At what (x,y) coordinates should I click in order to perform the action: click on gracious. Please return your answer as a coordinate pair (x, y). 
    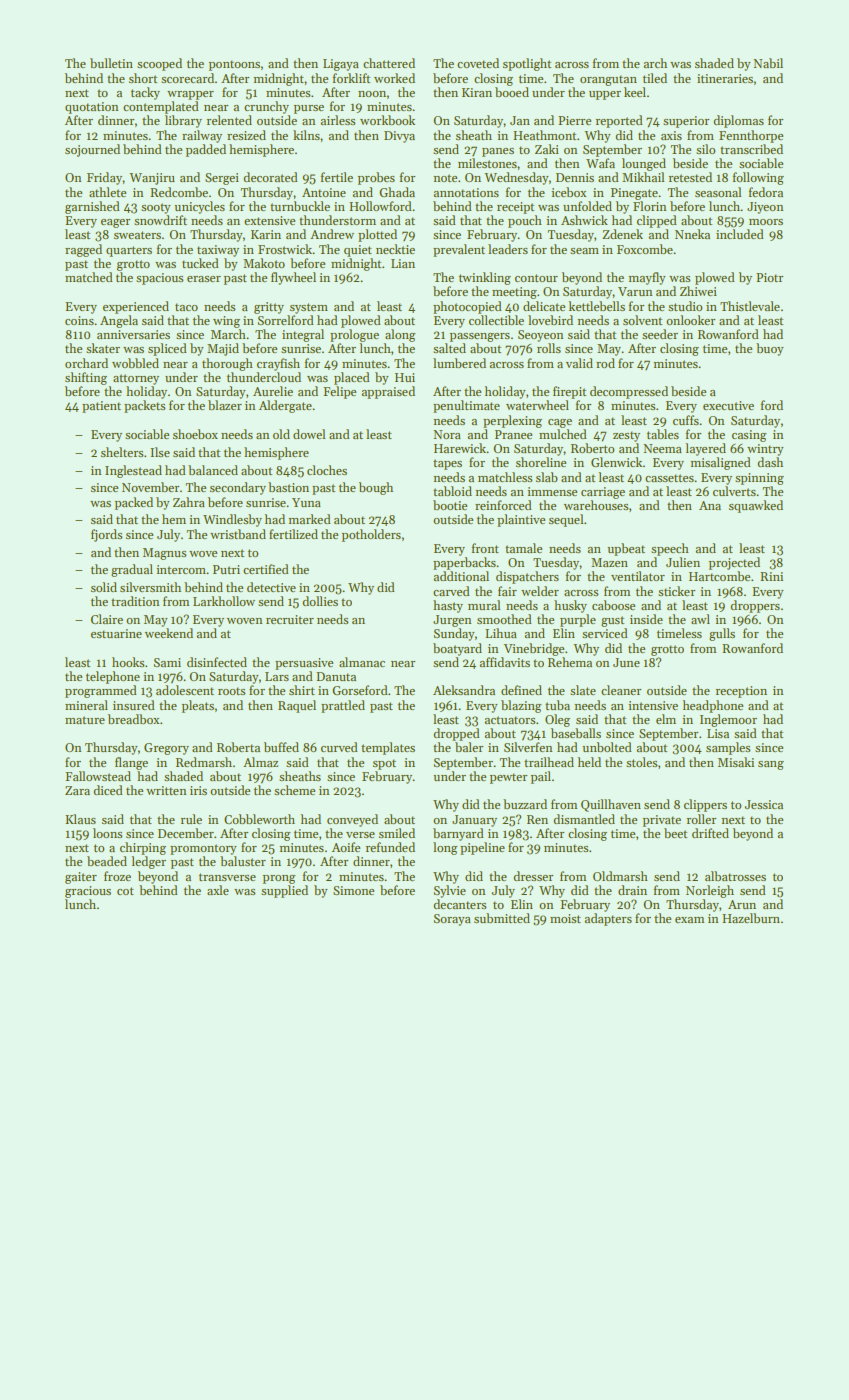
    Looking at the image, I should click on (88, 892).
